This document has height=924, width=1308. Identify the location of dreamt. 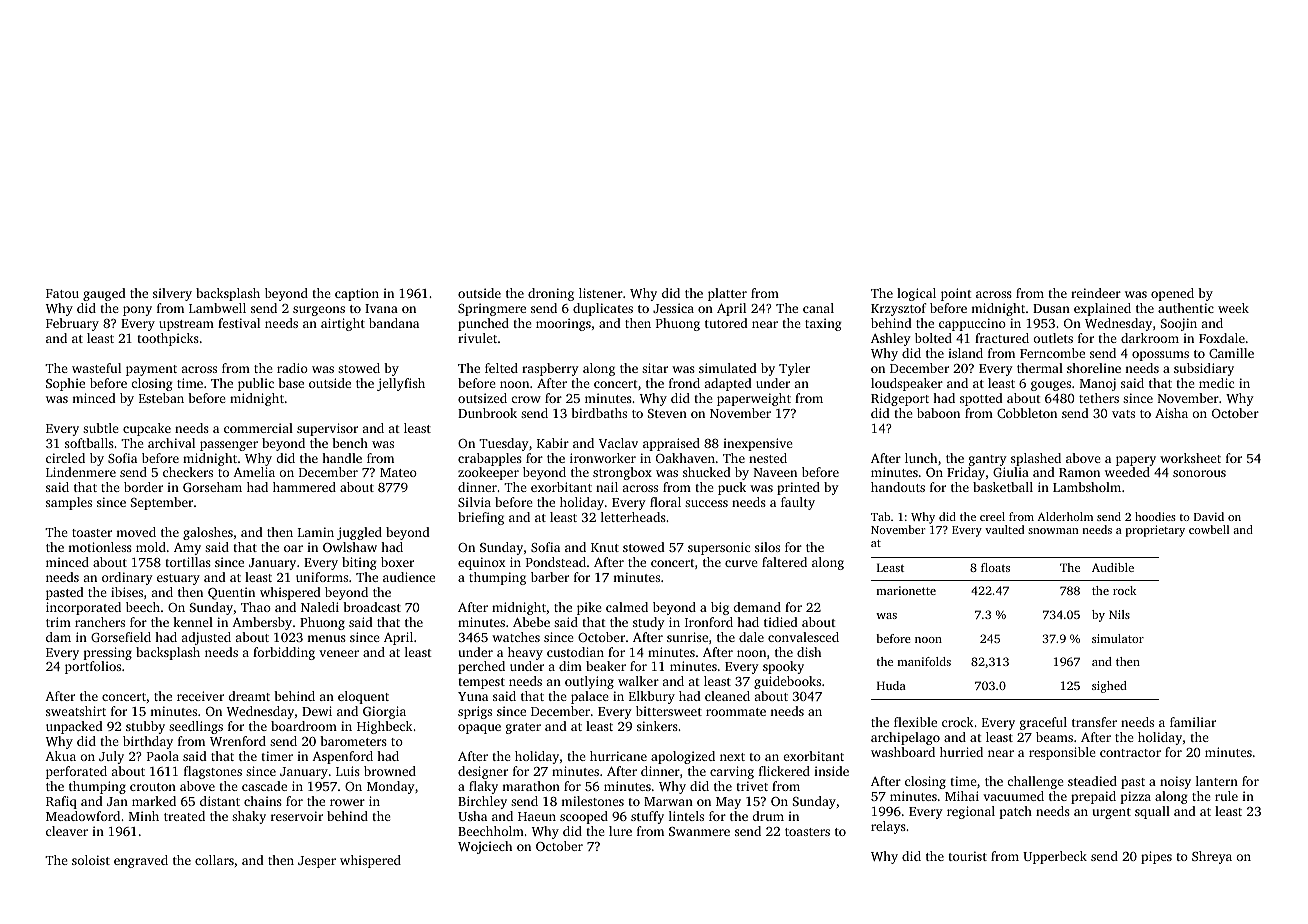
(249, 696).
